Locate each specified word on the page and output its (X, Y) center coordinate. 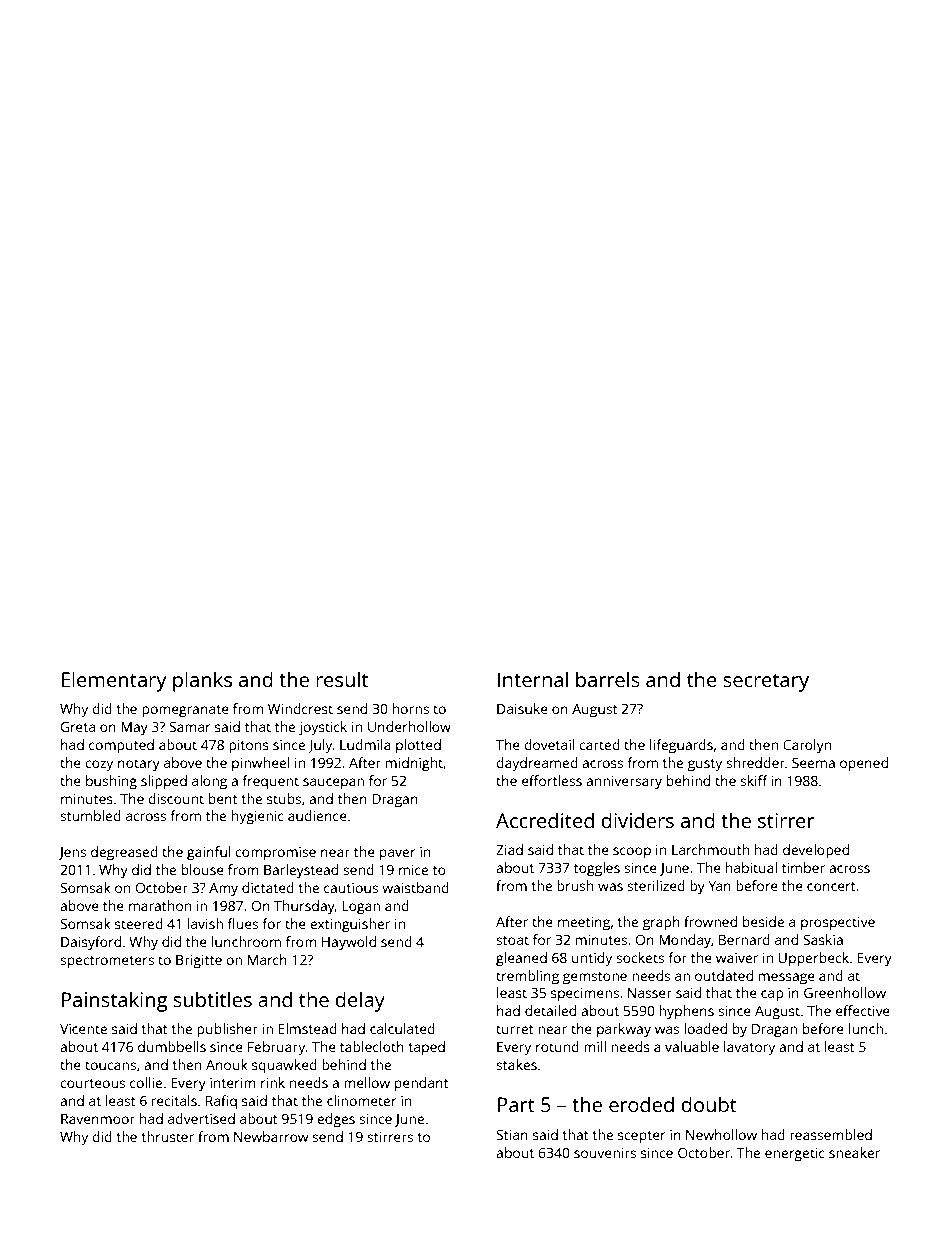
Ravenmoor (98, 1119)
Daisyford (91, 943)
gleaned (521, 959)
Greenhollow (845, 992)
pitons (249, 746)
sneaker (854, 1152)
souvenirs (605, 1153)
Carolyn (807, 746)
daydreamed (537, 764)
